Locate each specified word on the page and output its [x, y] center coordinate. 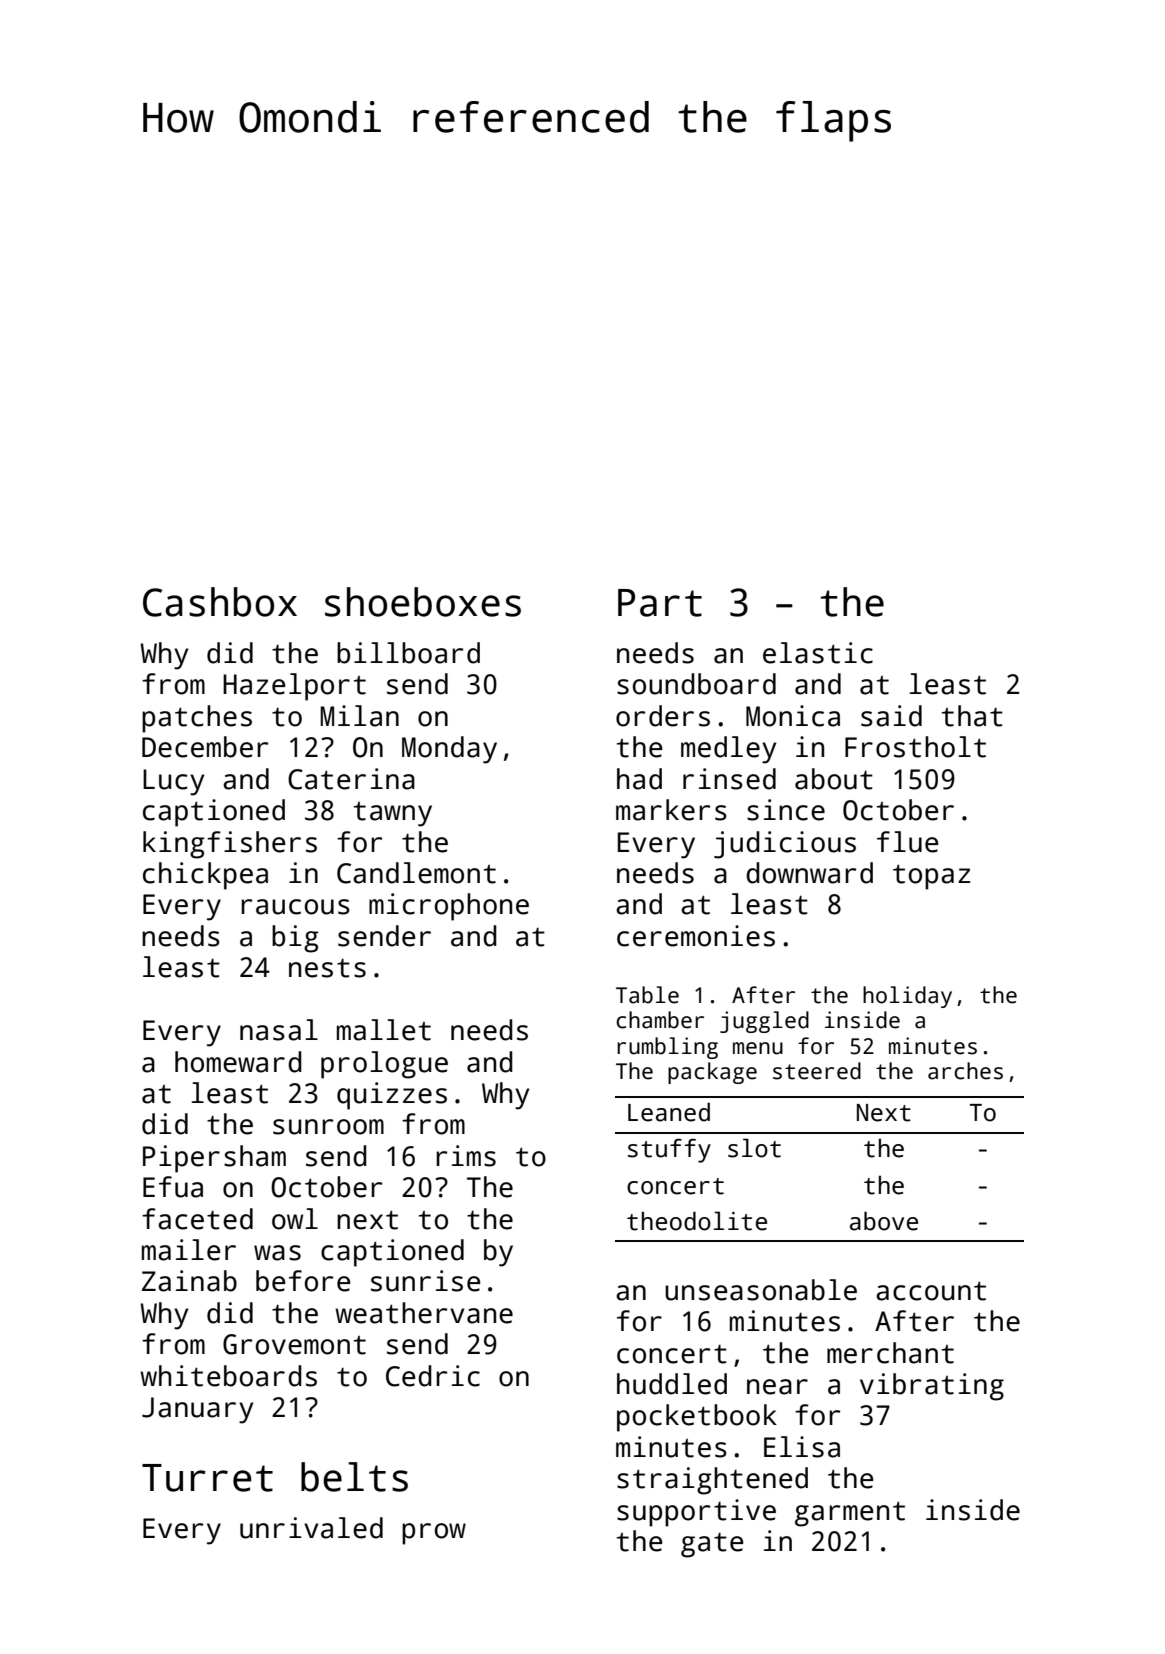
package [712, 1073]
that [972, 716]
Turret [207, 1478]
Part [660, 603]
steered [817, 1071]
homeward [238, 1062]
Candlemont [416, 873]
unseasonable [761, 1290]
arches [965, 1071]
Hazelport [294, 687]
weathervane [424, 1313]
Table [647, 995]
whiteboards [228, 1376]
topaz [931, 877]
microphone [449, 907]
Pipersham [214, 1159]
